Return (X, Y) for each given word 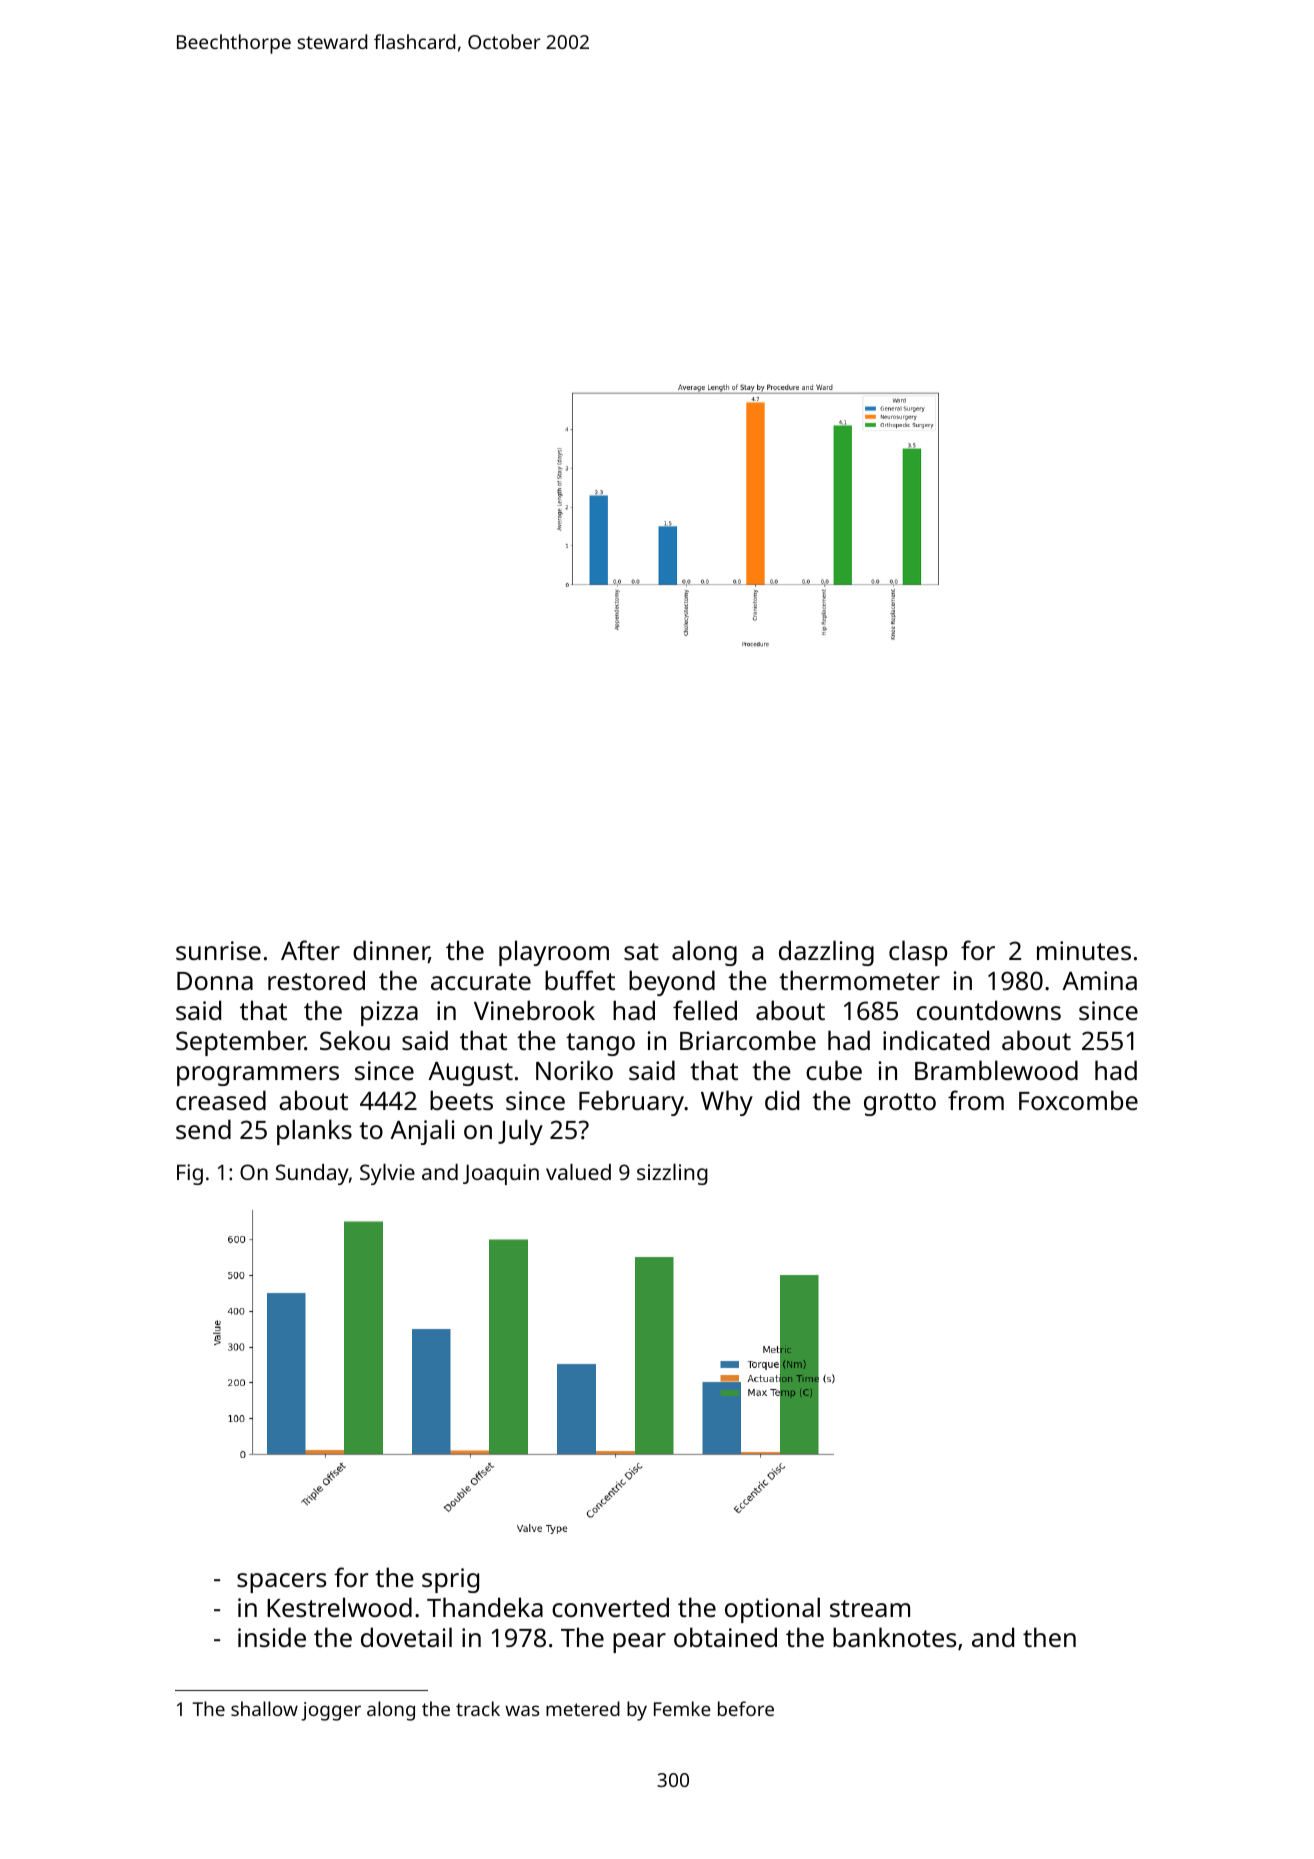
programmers (258, 1076)
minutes (1084, 950)
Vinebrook (534, 1010)
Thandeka (485, 1607)
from (976, 1100)
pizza (389, 1013)
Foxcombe (1078, 1100)
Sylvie (387, 1174)
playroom (554, 953)
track (478, 1708)
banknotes (894, 1637)
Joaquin (501, 1174)
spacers (281, 1583)
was (522, 1710)
